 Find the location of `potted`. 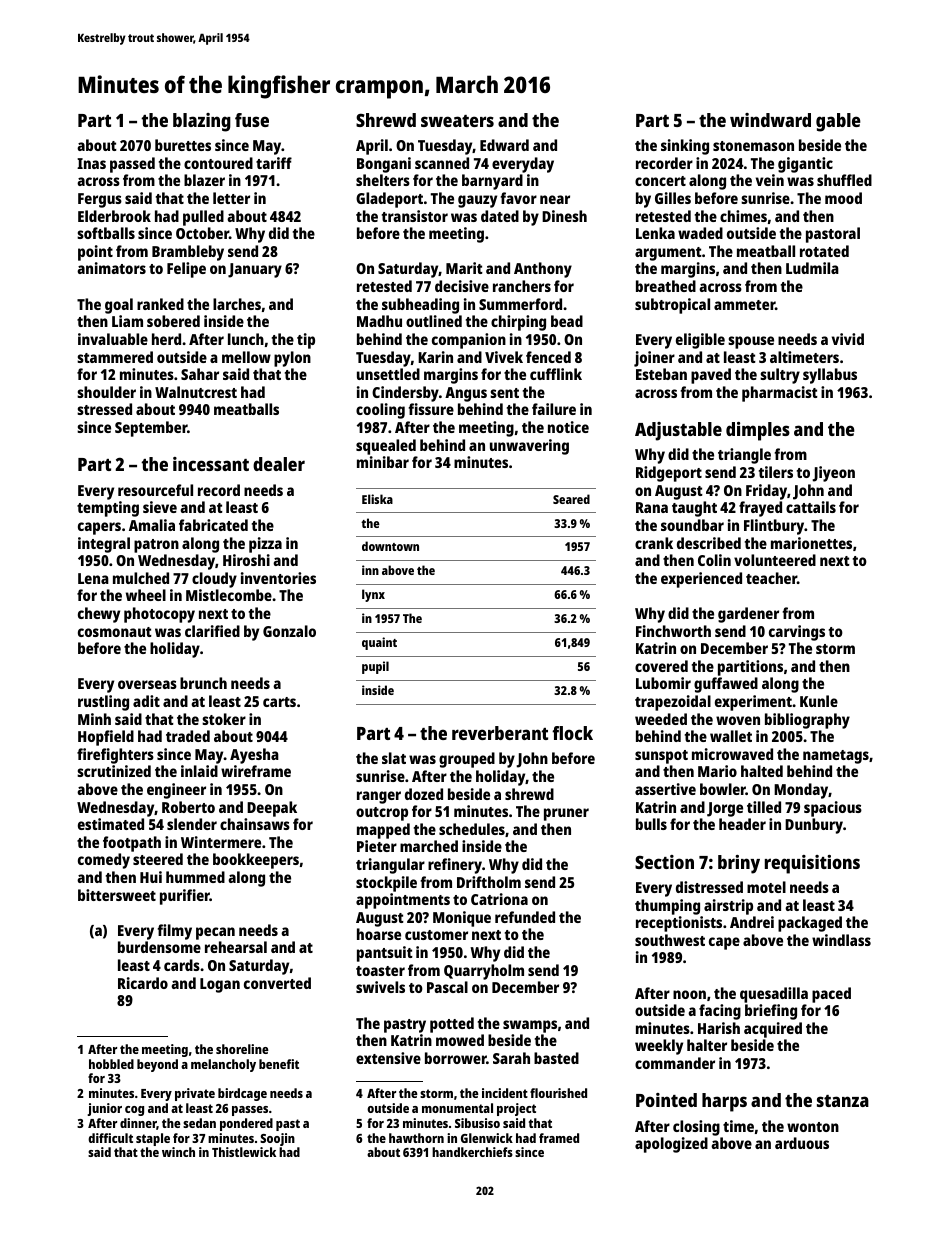

potted is located at coordinates (452, 1025).
